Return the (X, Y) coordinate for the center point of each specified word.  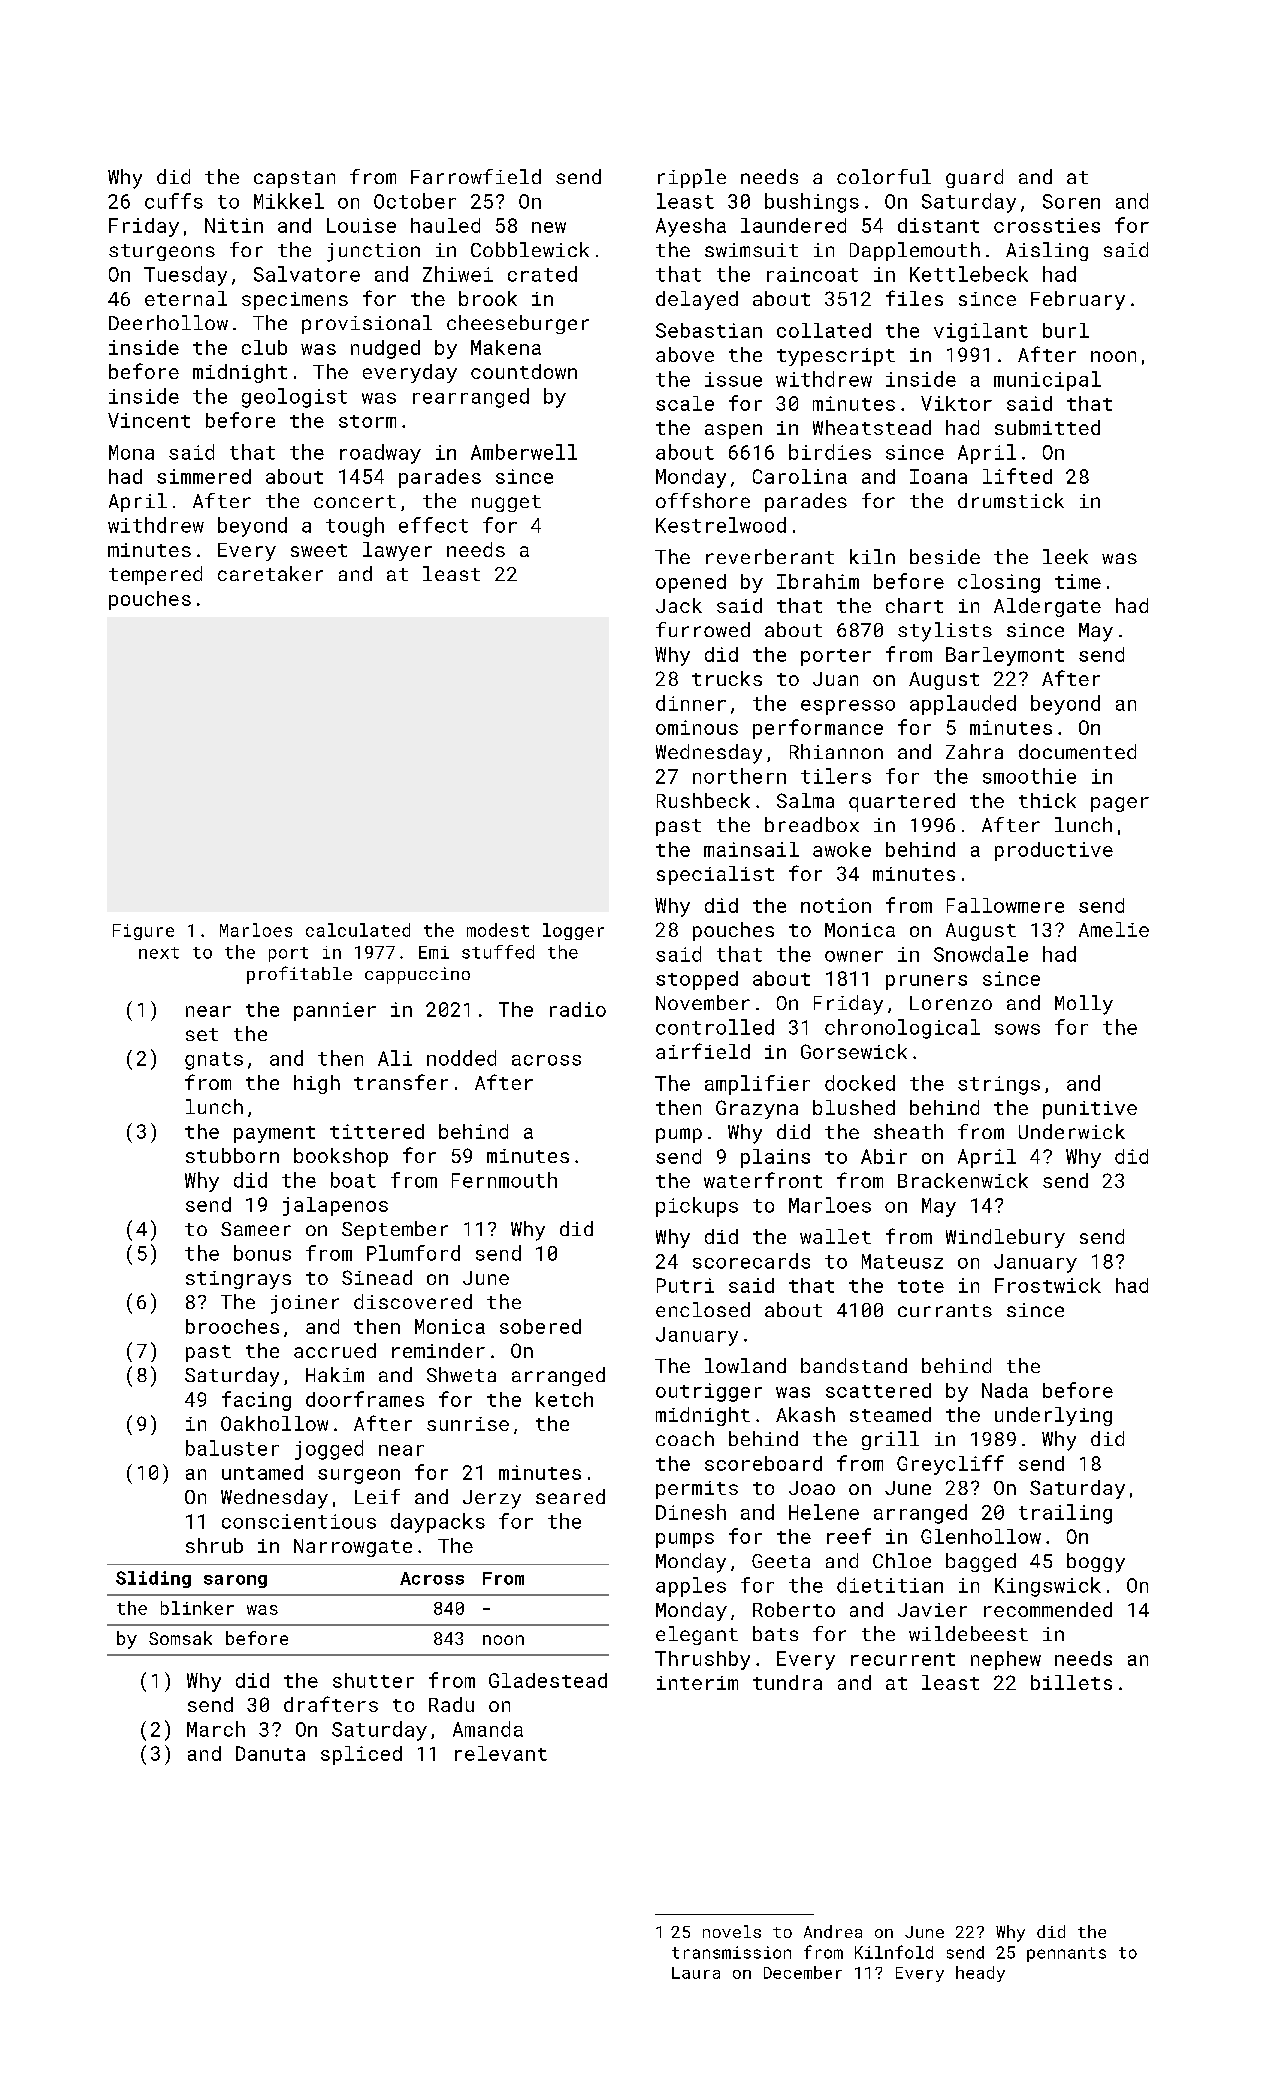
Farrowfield (476, 176)
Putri (685, 1285)
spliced (361, 1755)
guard (974, 178)
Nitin (234, 225)
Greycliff (950, 1465)
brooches (232, 1326)
